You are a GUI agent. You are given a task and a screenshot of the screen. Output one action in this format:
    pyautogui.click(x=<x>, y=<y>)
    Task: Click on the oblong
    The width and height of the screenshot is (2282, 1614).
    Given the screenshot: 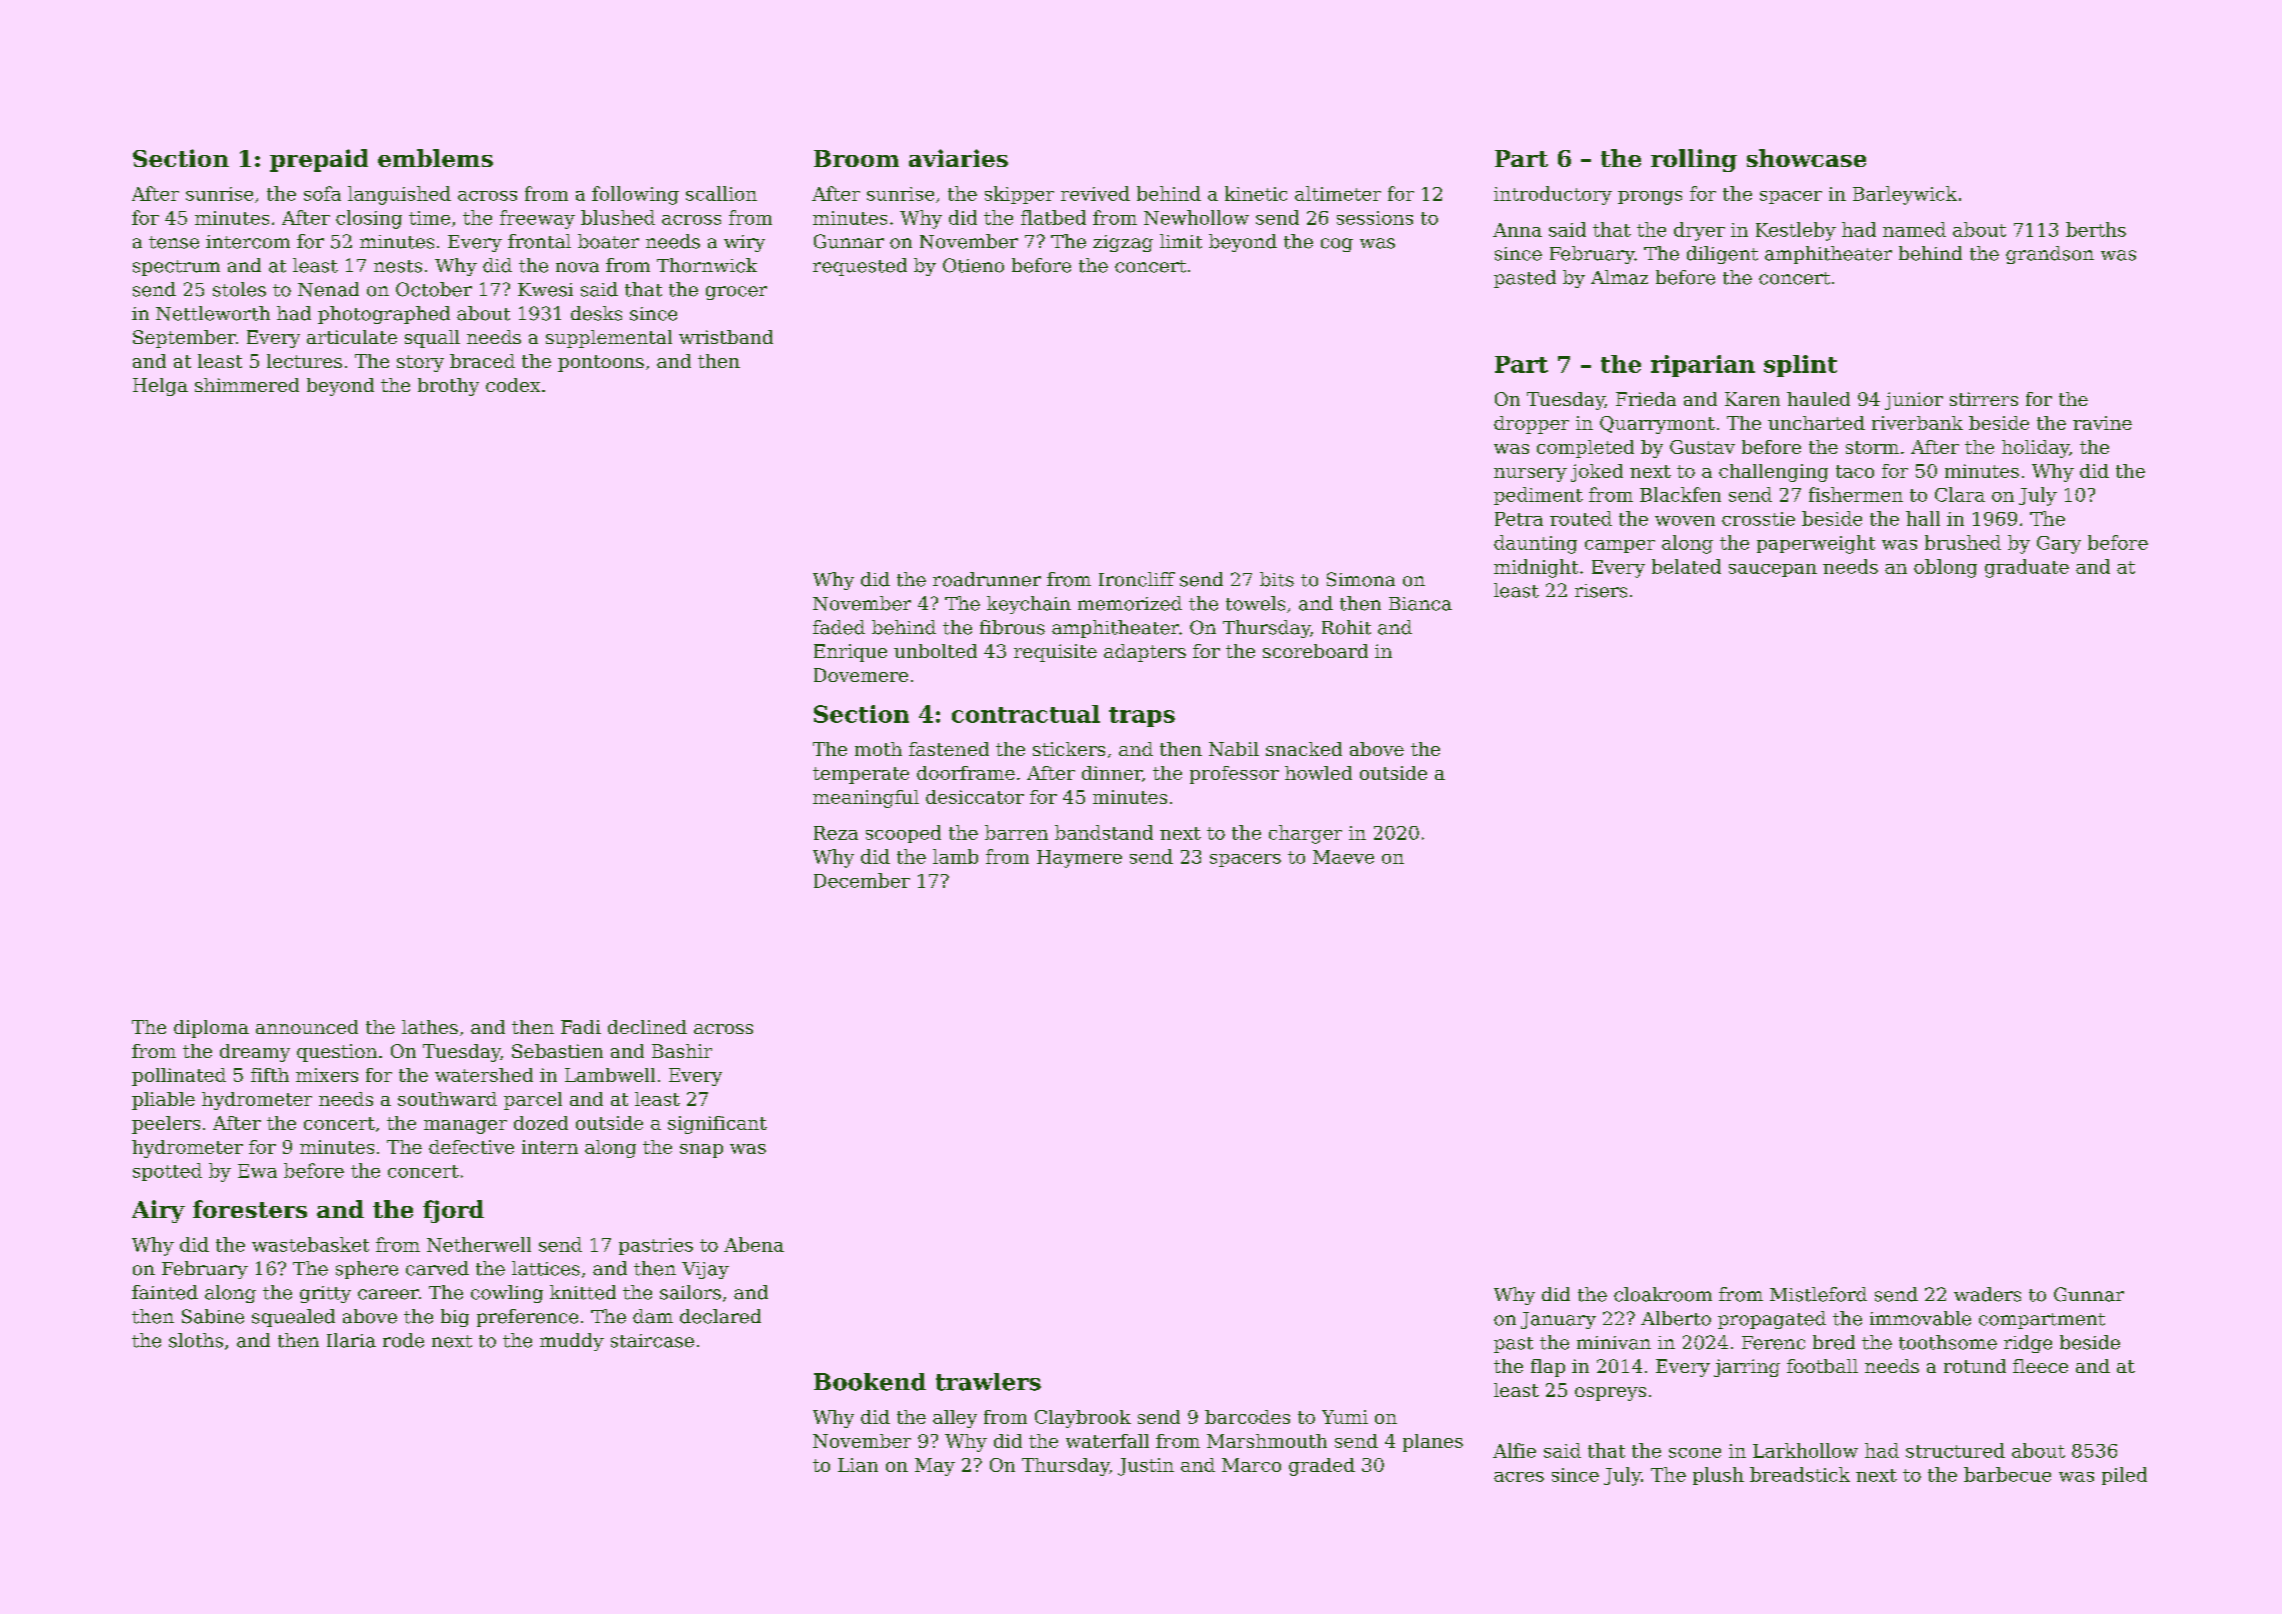 What is the action you would take?
    pyautogui.click(x=1945, y=568)
